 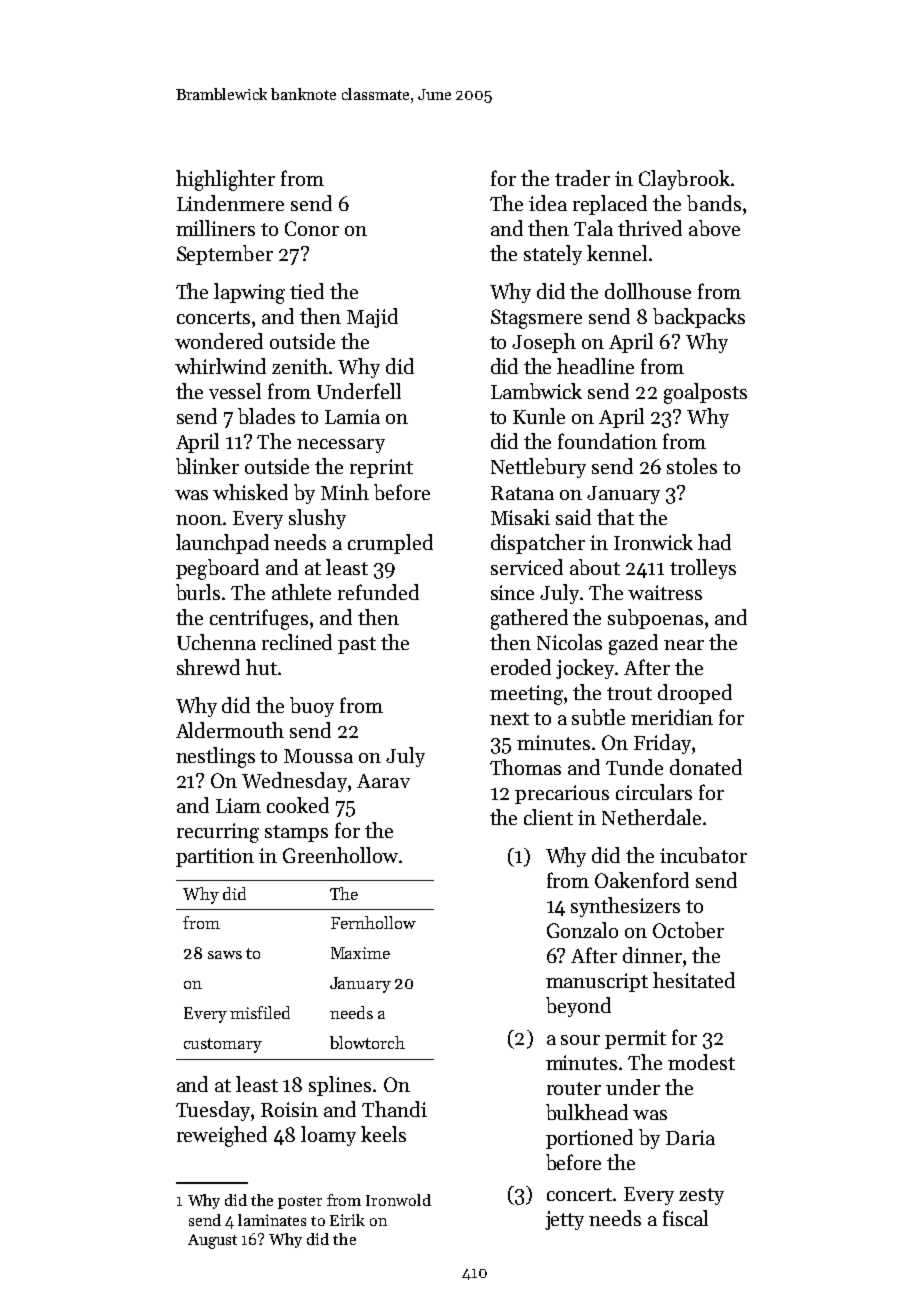 What do you see at coordinates (705, 393) in the screenshot?
I see `goalposts` at bounding box center [705, 393].
